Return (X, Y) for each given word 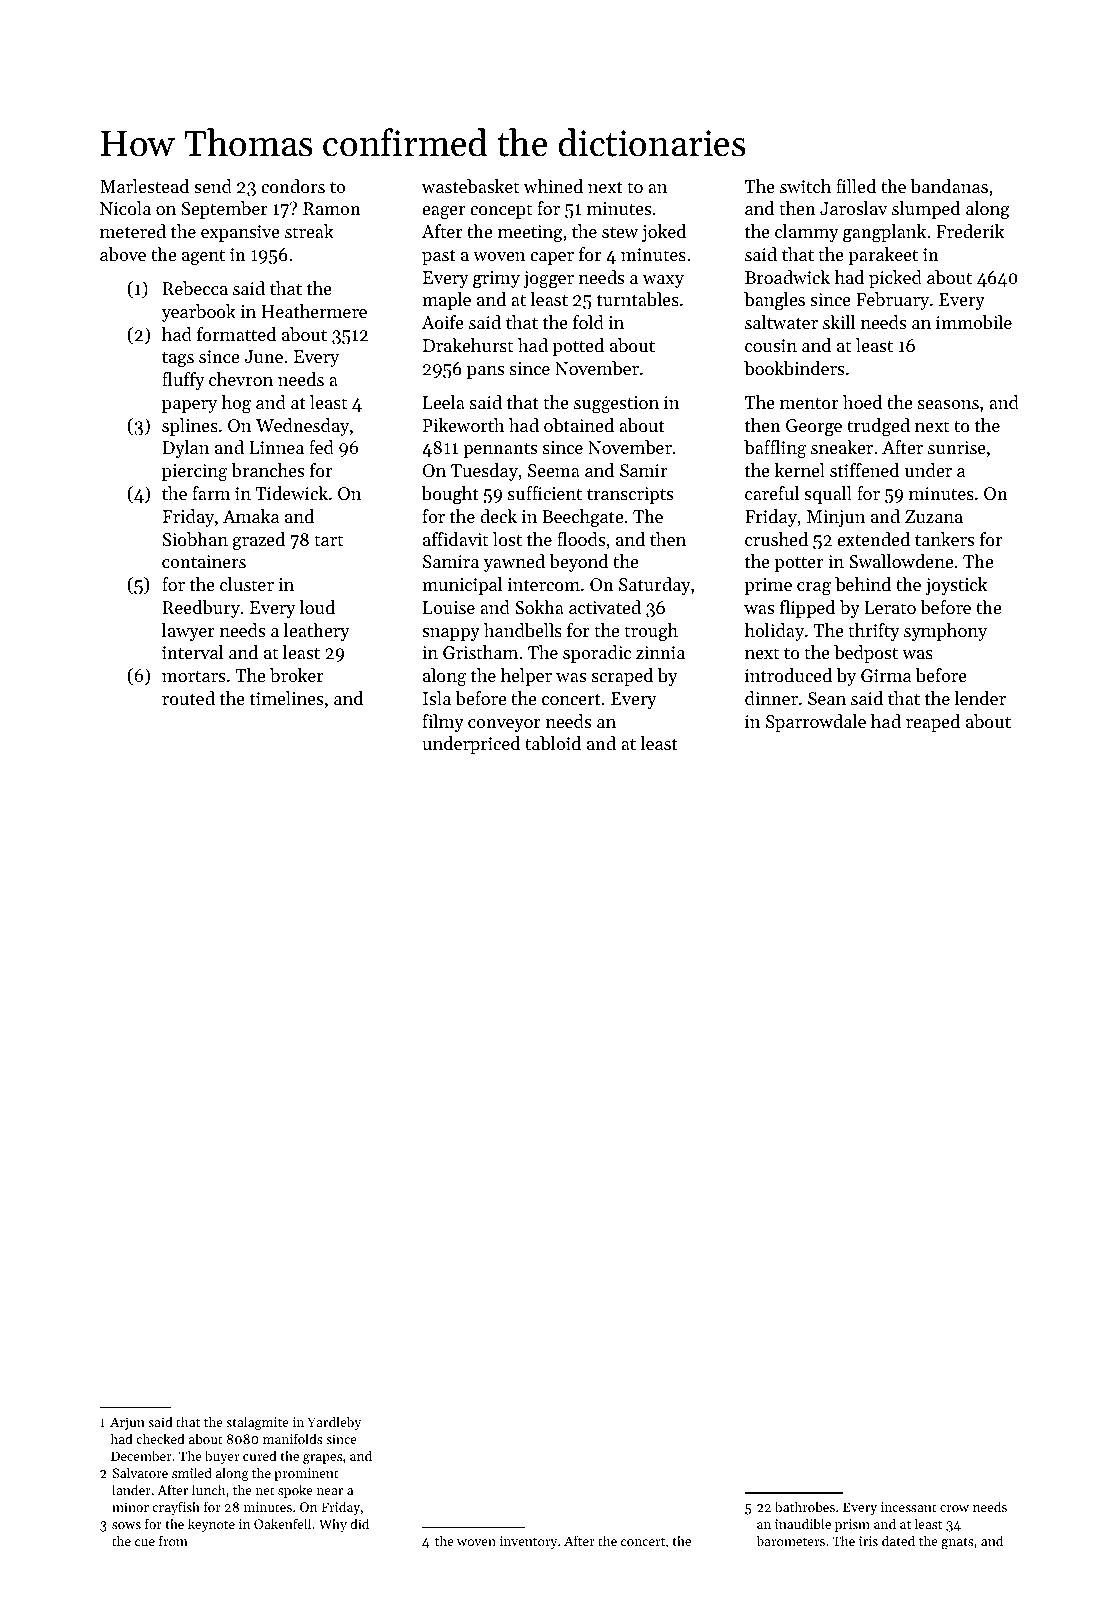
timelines (286, 698)
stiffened (864, 470)
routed (188, 698)
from (173, 1540)
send (213, 186)
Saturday (655, 586)
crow (954, 1508)
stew (620, 232)
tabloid (553, 743)
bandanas (949, 186)
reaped (933, 723)
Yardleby (334, 1423)
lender (980, 698)
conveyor (504, 725)
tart (328, 540)
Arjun (127, 1423)
